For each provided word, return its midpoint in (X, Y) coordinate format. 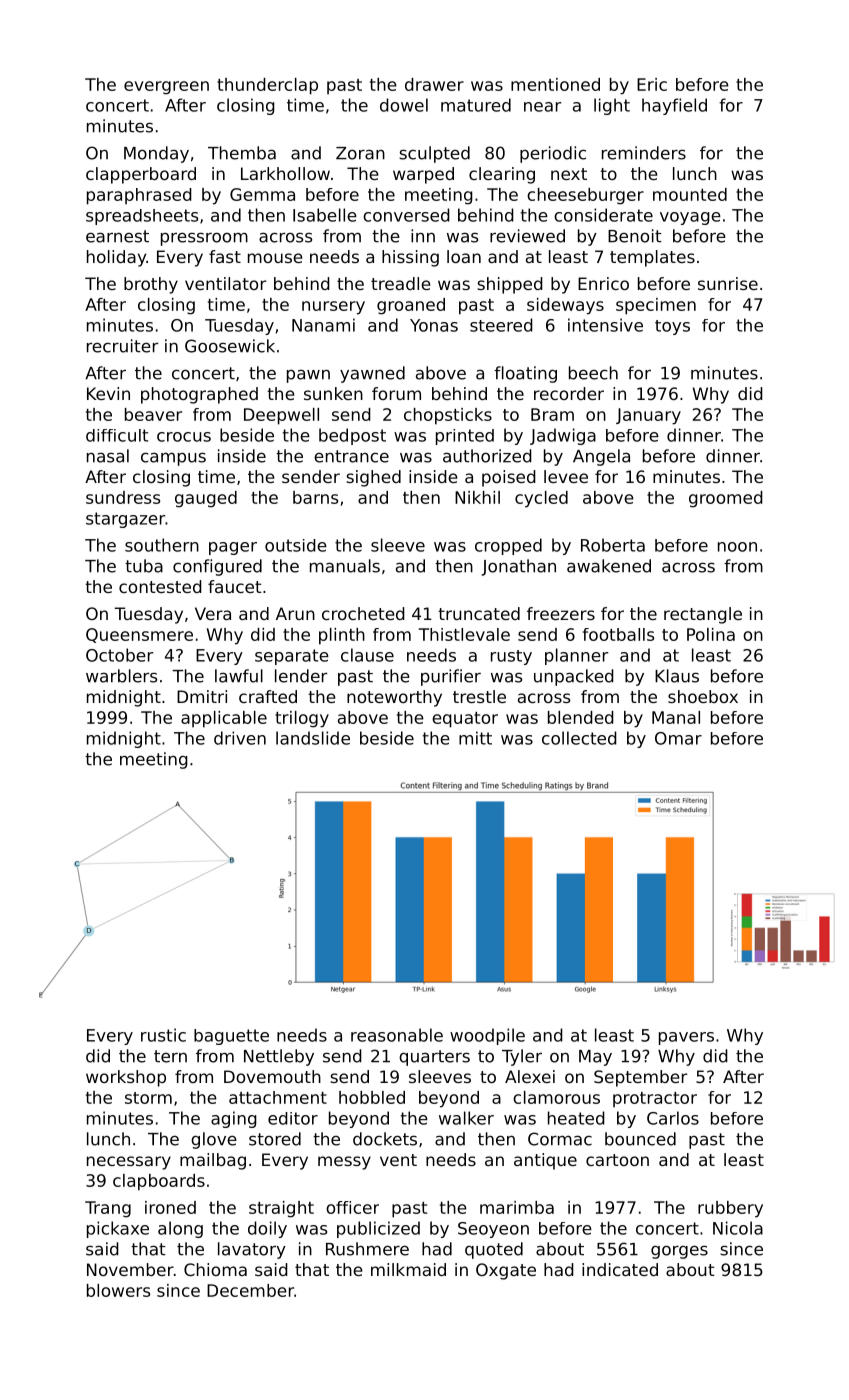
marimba (517, 1207)
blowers (118, 1290)
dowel (404, 105)
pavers (686, 1038)
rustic (163, 1035)
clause (367, 655)
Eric (652, 84)
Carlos (673, 1118)
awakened (609, 566)
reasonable (397, 1035)
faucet (235, 586)
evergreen (166, 88)
